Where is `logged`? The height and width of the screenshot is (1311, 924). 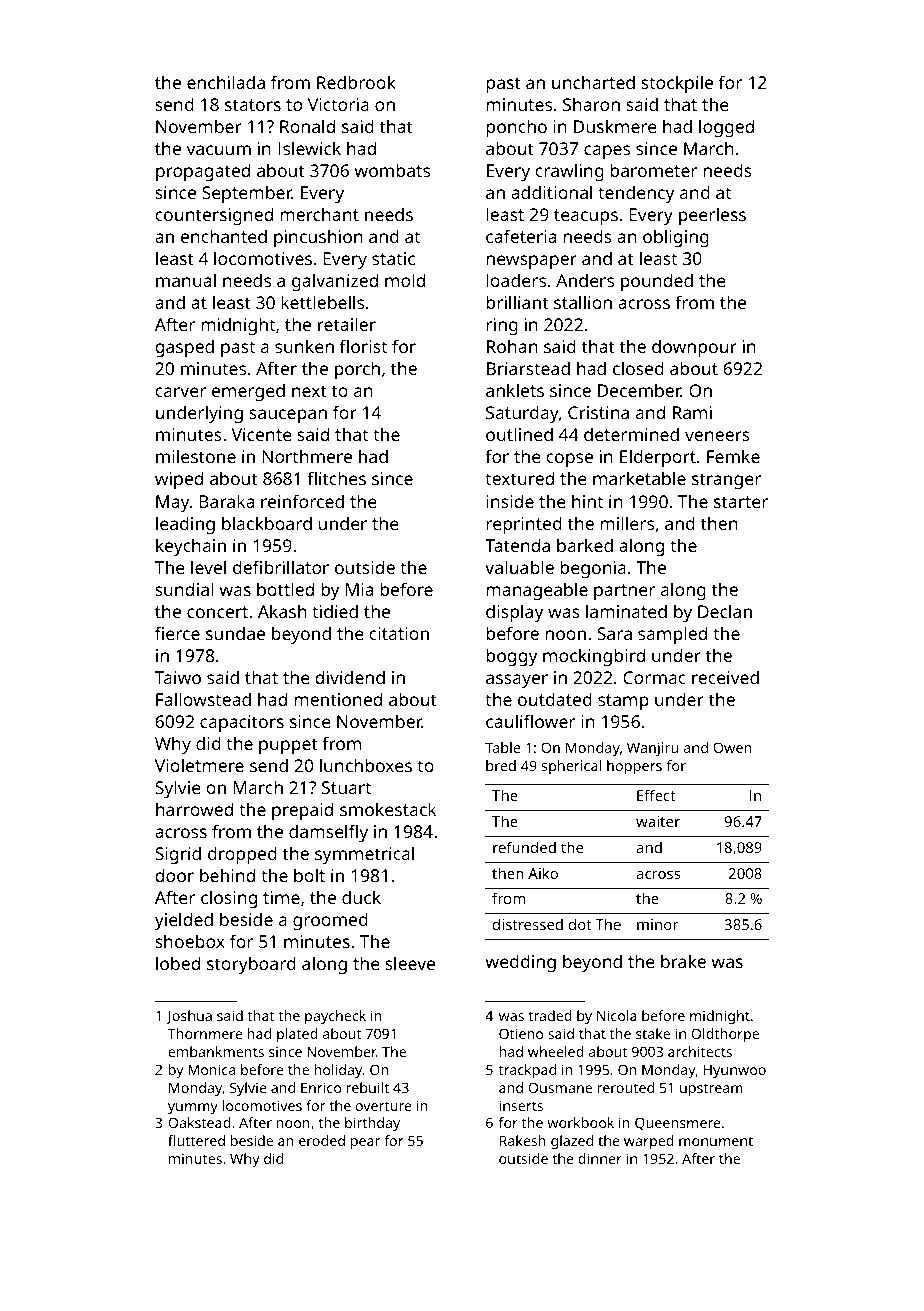 logged is located at coordinates (726, 128).
